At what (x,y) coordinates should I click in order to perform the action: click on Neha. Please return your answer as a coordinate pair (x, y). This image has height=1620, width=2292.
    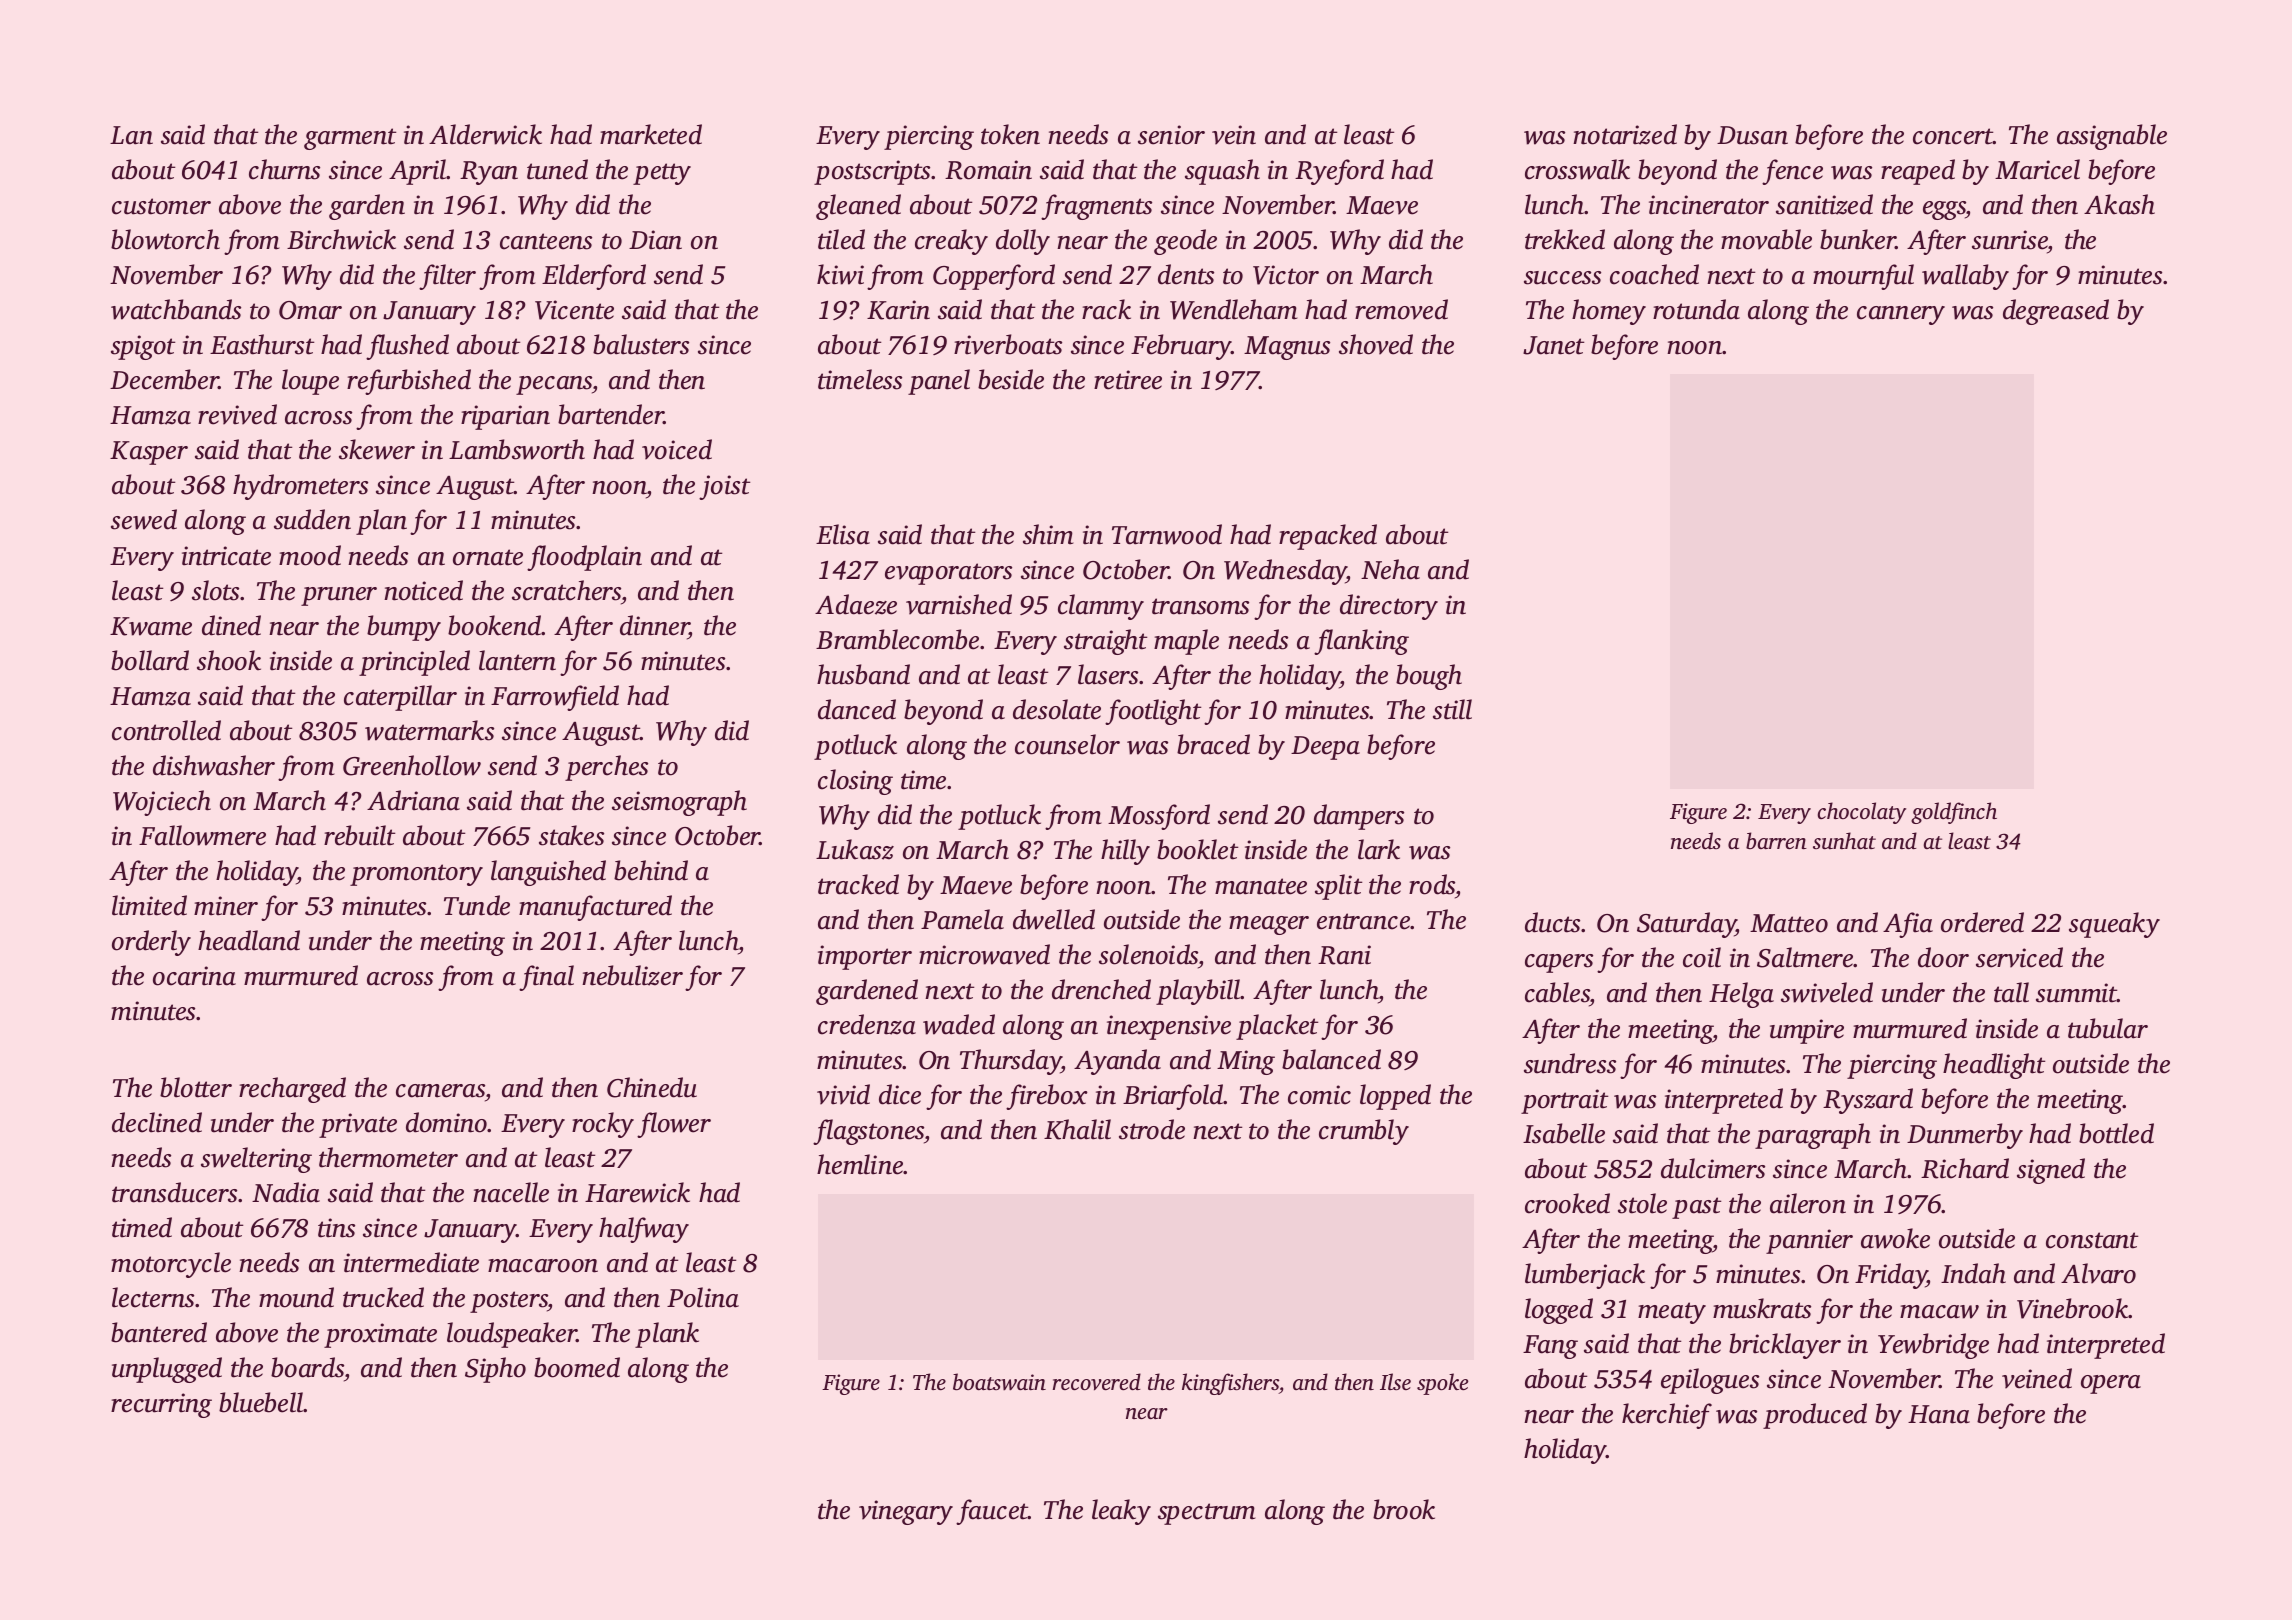
    Looking at the image, I should click on (1390, 569).
